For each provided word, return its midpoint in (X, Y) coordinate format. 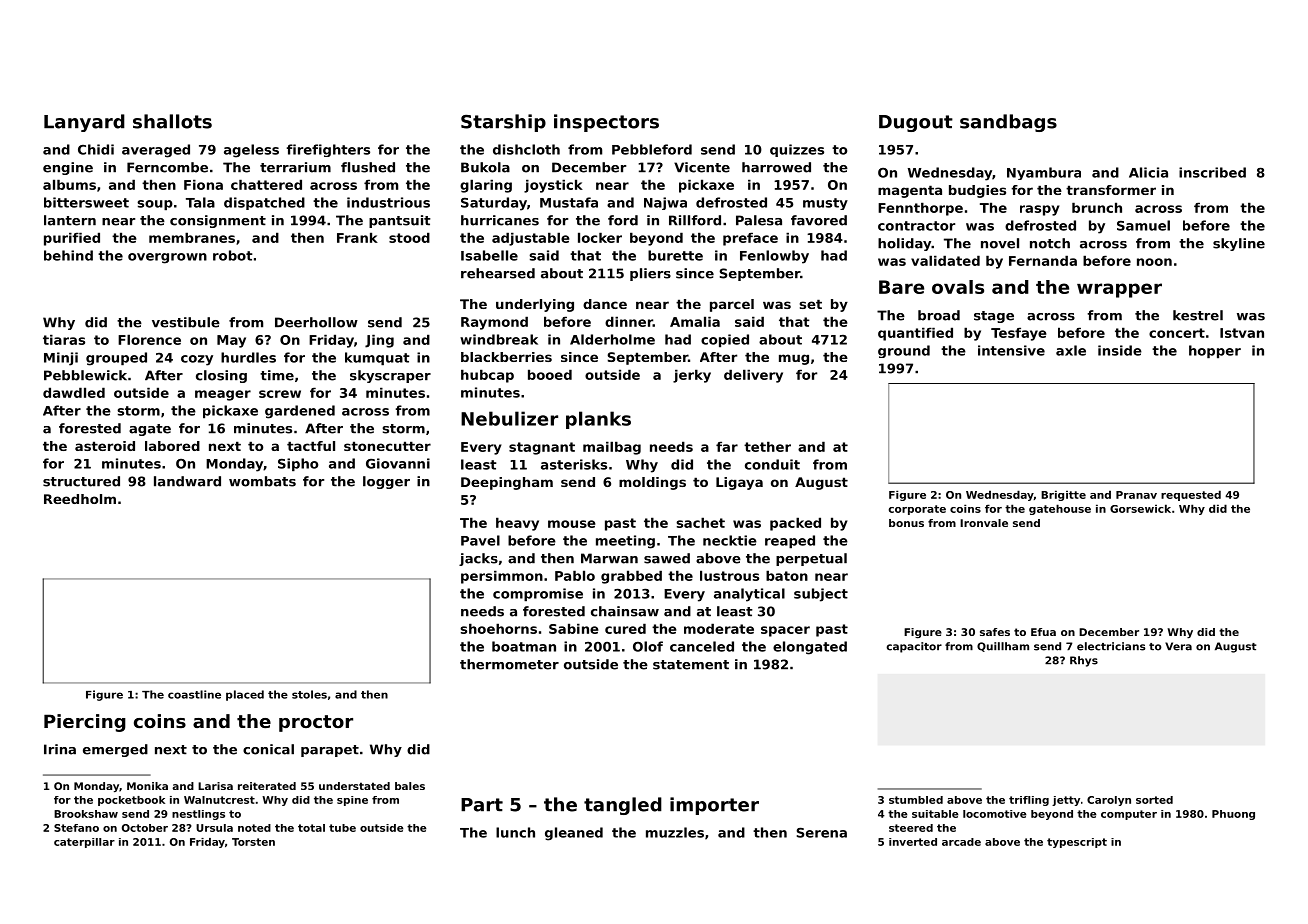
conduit (772, 464)
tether (767, 446)
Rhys (1084, 661)
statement (691, 665)
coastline (194, 694)
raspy (1040, 210)
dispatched (264, 203)
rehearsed (498, 273)
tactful (311, 446)
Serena (822, 832)
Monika (147, 786)
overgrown (167, 258)
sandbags (1008, 123)
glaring (486, 186)
